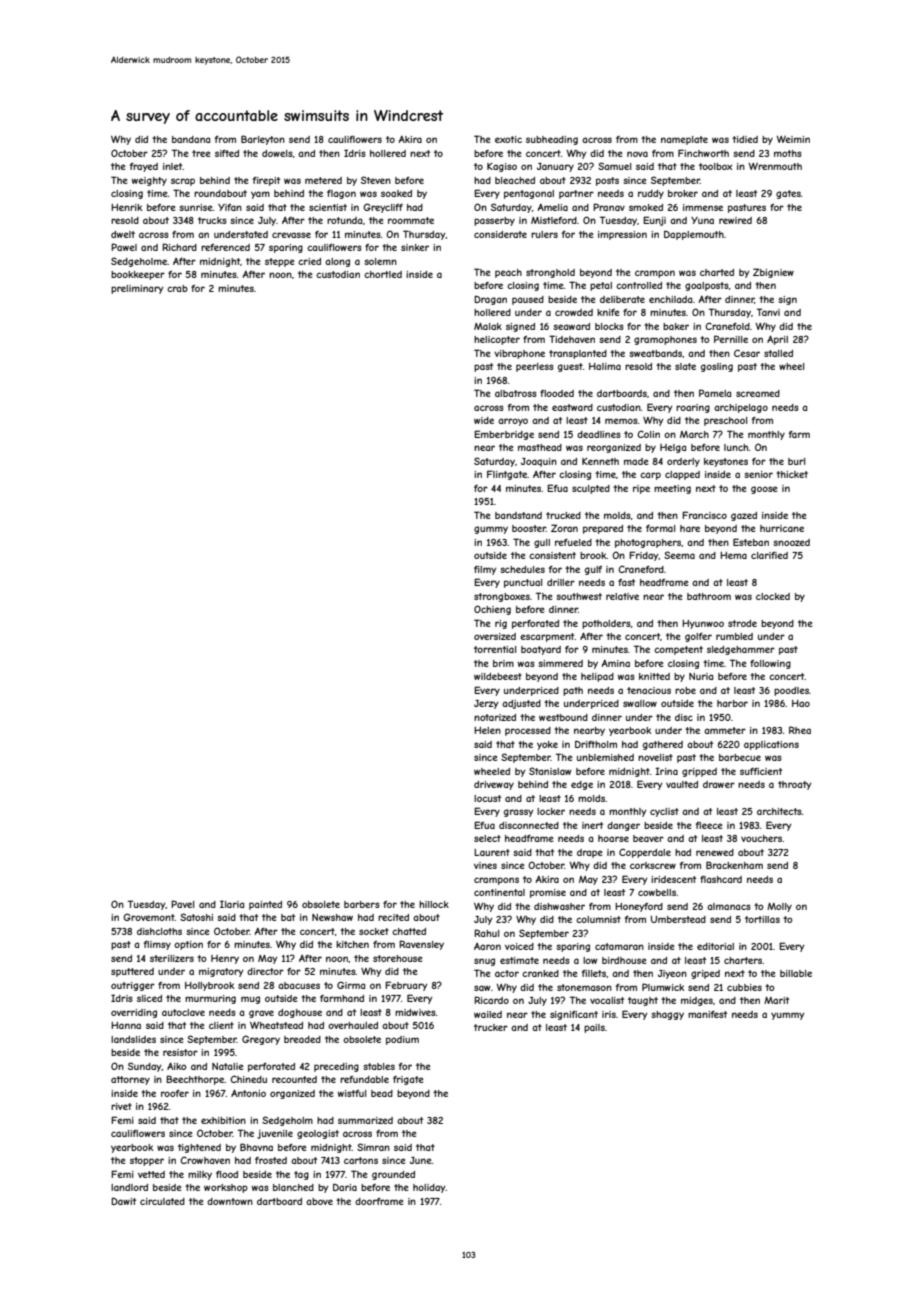 The image size is (924, 1308). What do you see at coordinates (485, 570) in the screenshot?
I see `filmy` at bounding box center [485, 570].
